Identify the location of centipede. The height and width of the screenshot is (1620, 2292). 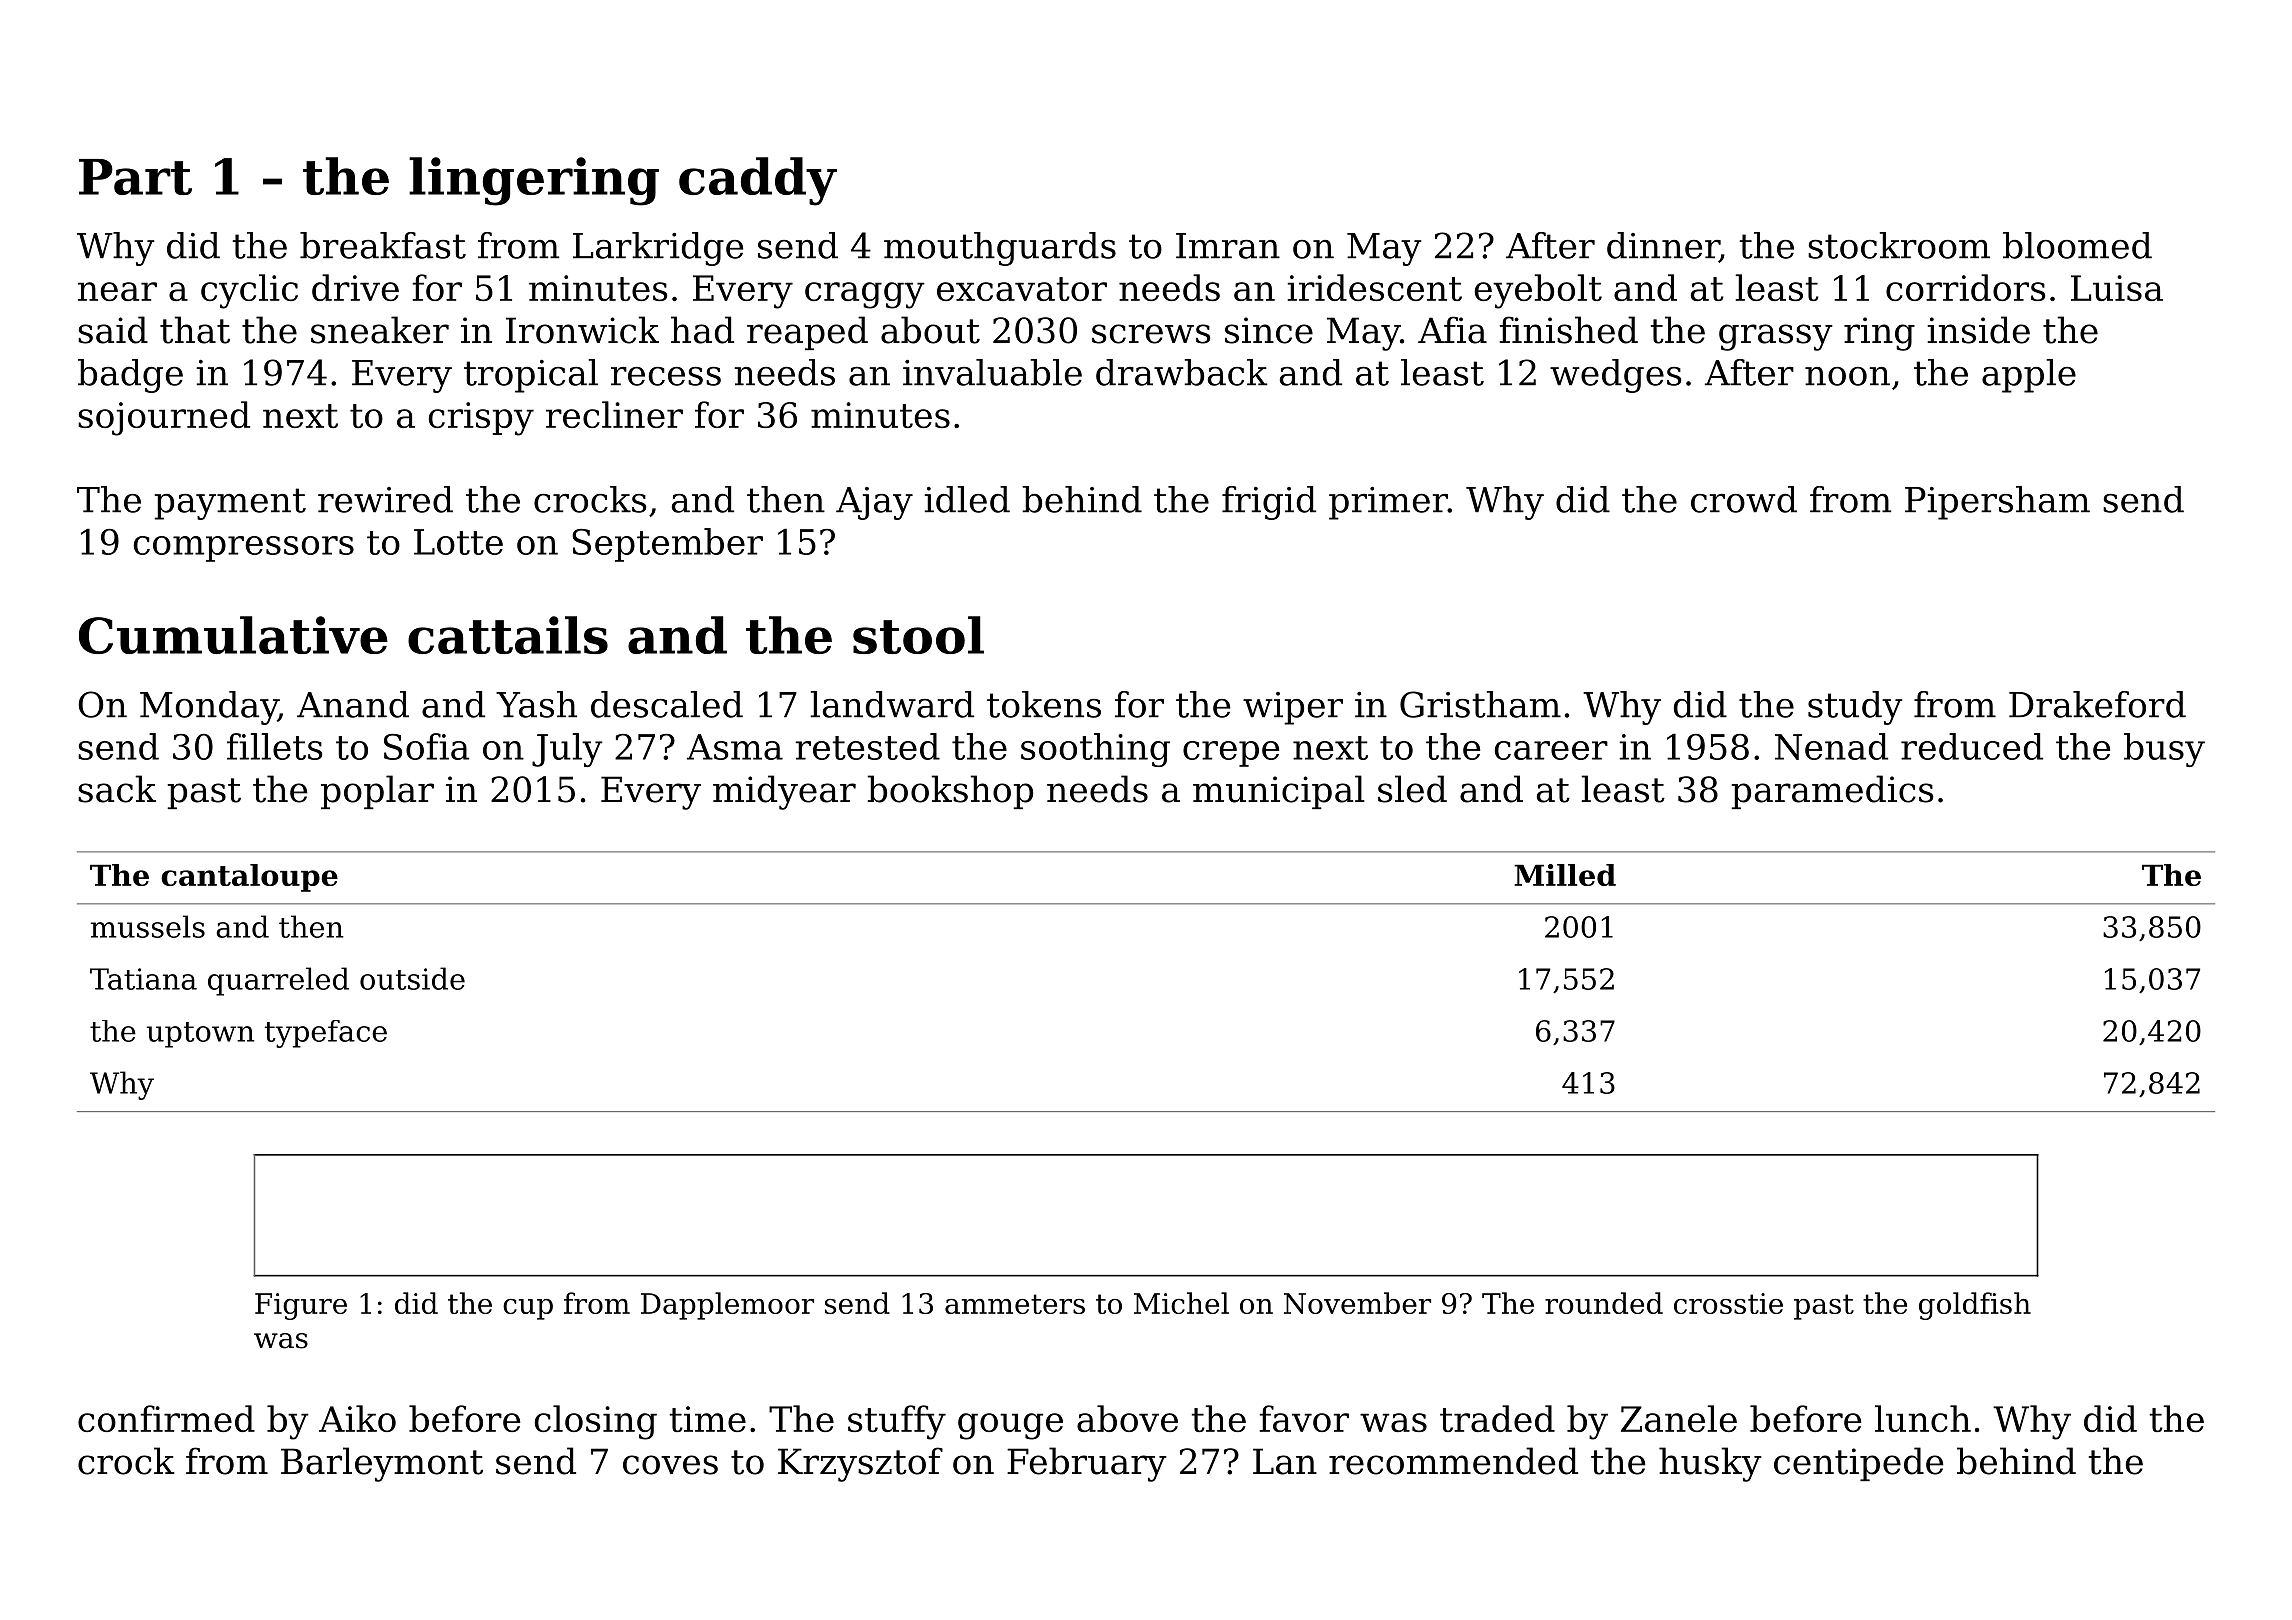
(1858, 1464).
